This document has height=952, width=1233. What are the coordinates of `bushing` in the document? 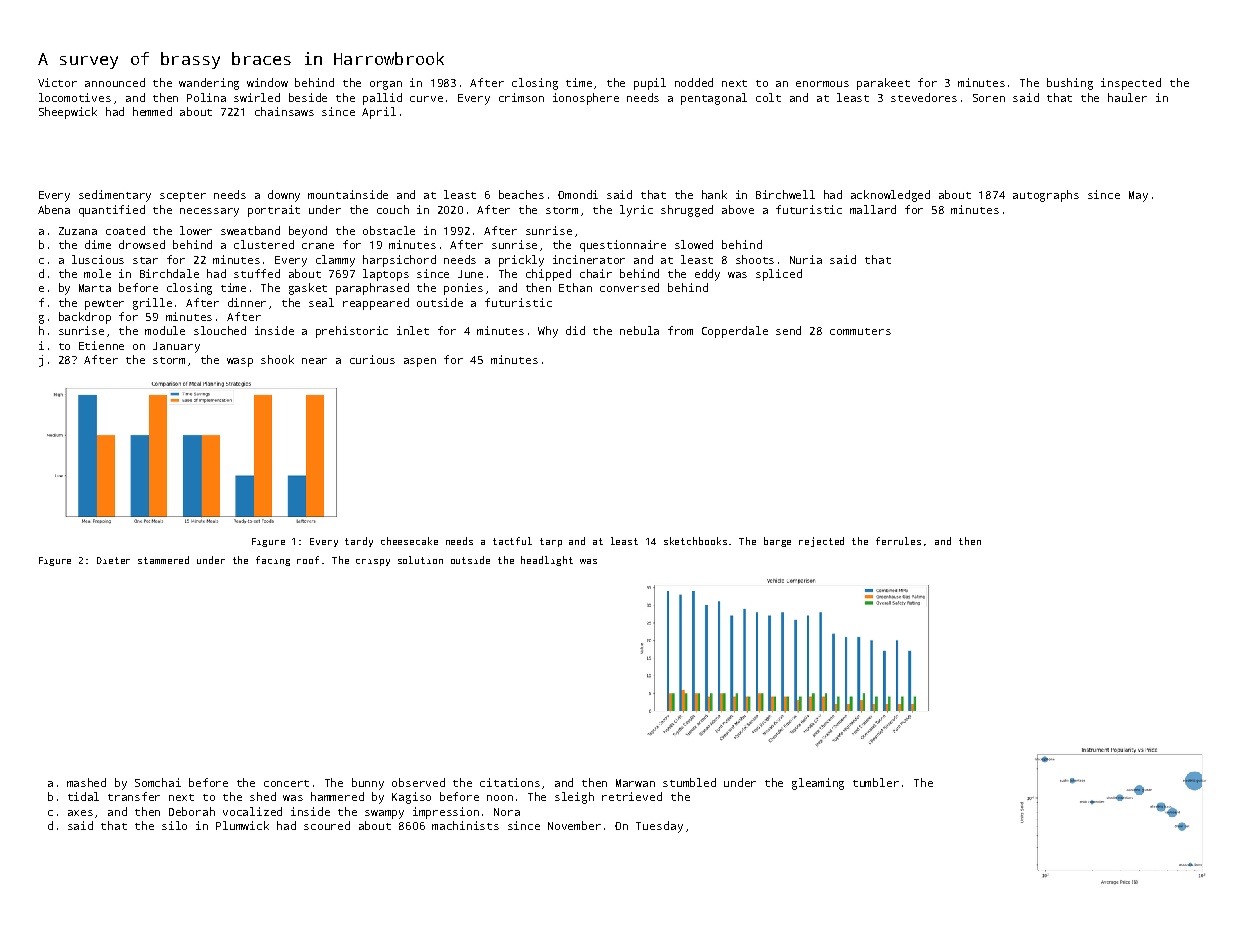 It's located at (1070, 84).
